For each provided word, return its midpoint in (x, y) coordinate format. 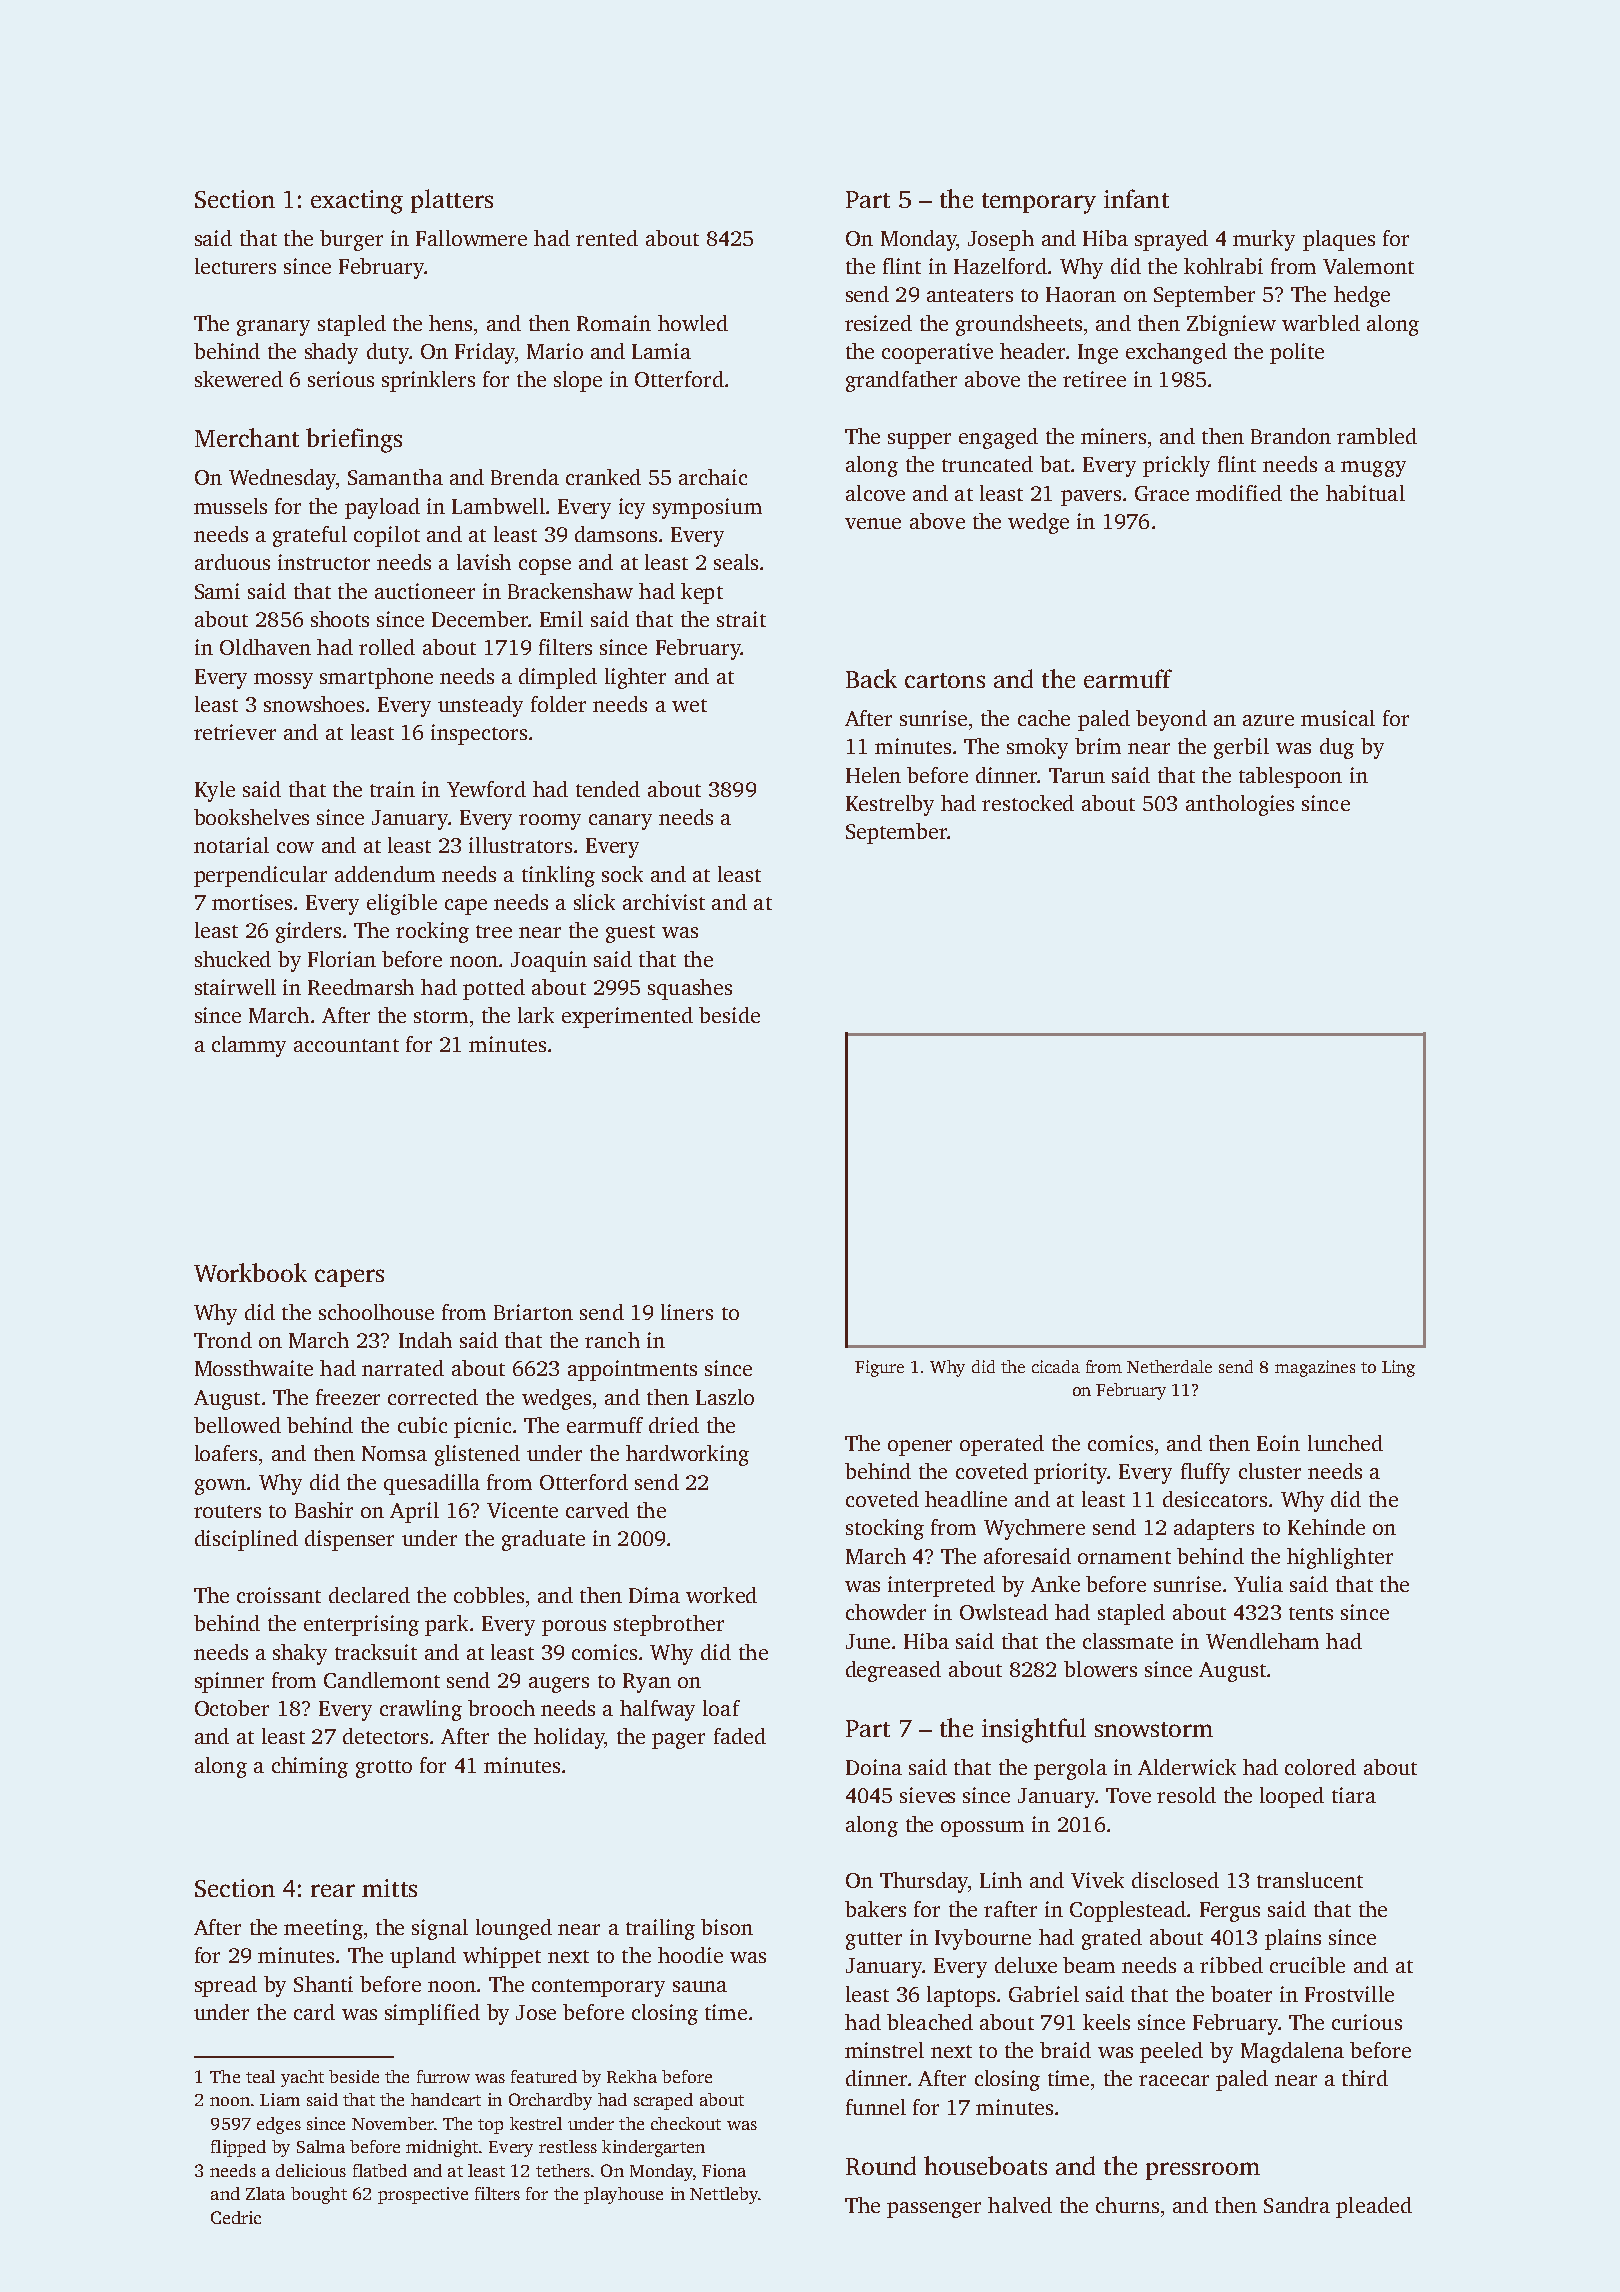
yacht (302, 2078)
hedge (1362, 296)
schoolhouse (376, 1312)
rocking (432, 932)
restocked (1028, 803)
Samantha (395, 477)
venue (873, 523)
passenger (934, 2210)
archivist (664, 902)
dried (674, 1425)
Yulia (1258, 1584)
